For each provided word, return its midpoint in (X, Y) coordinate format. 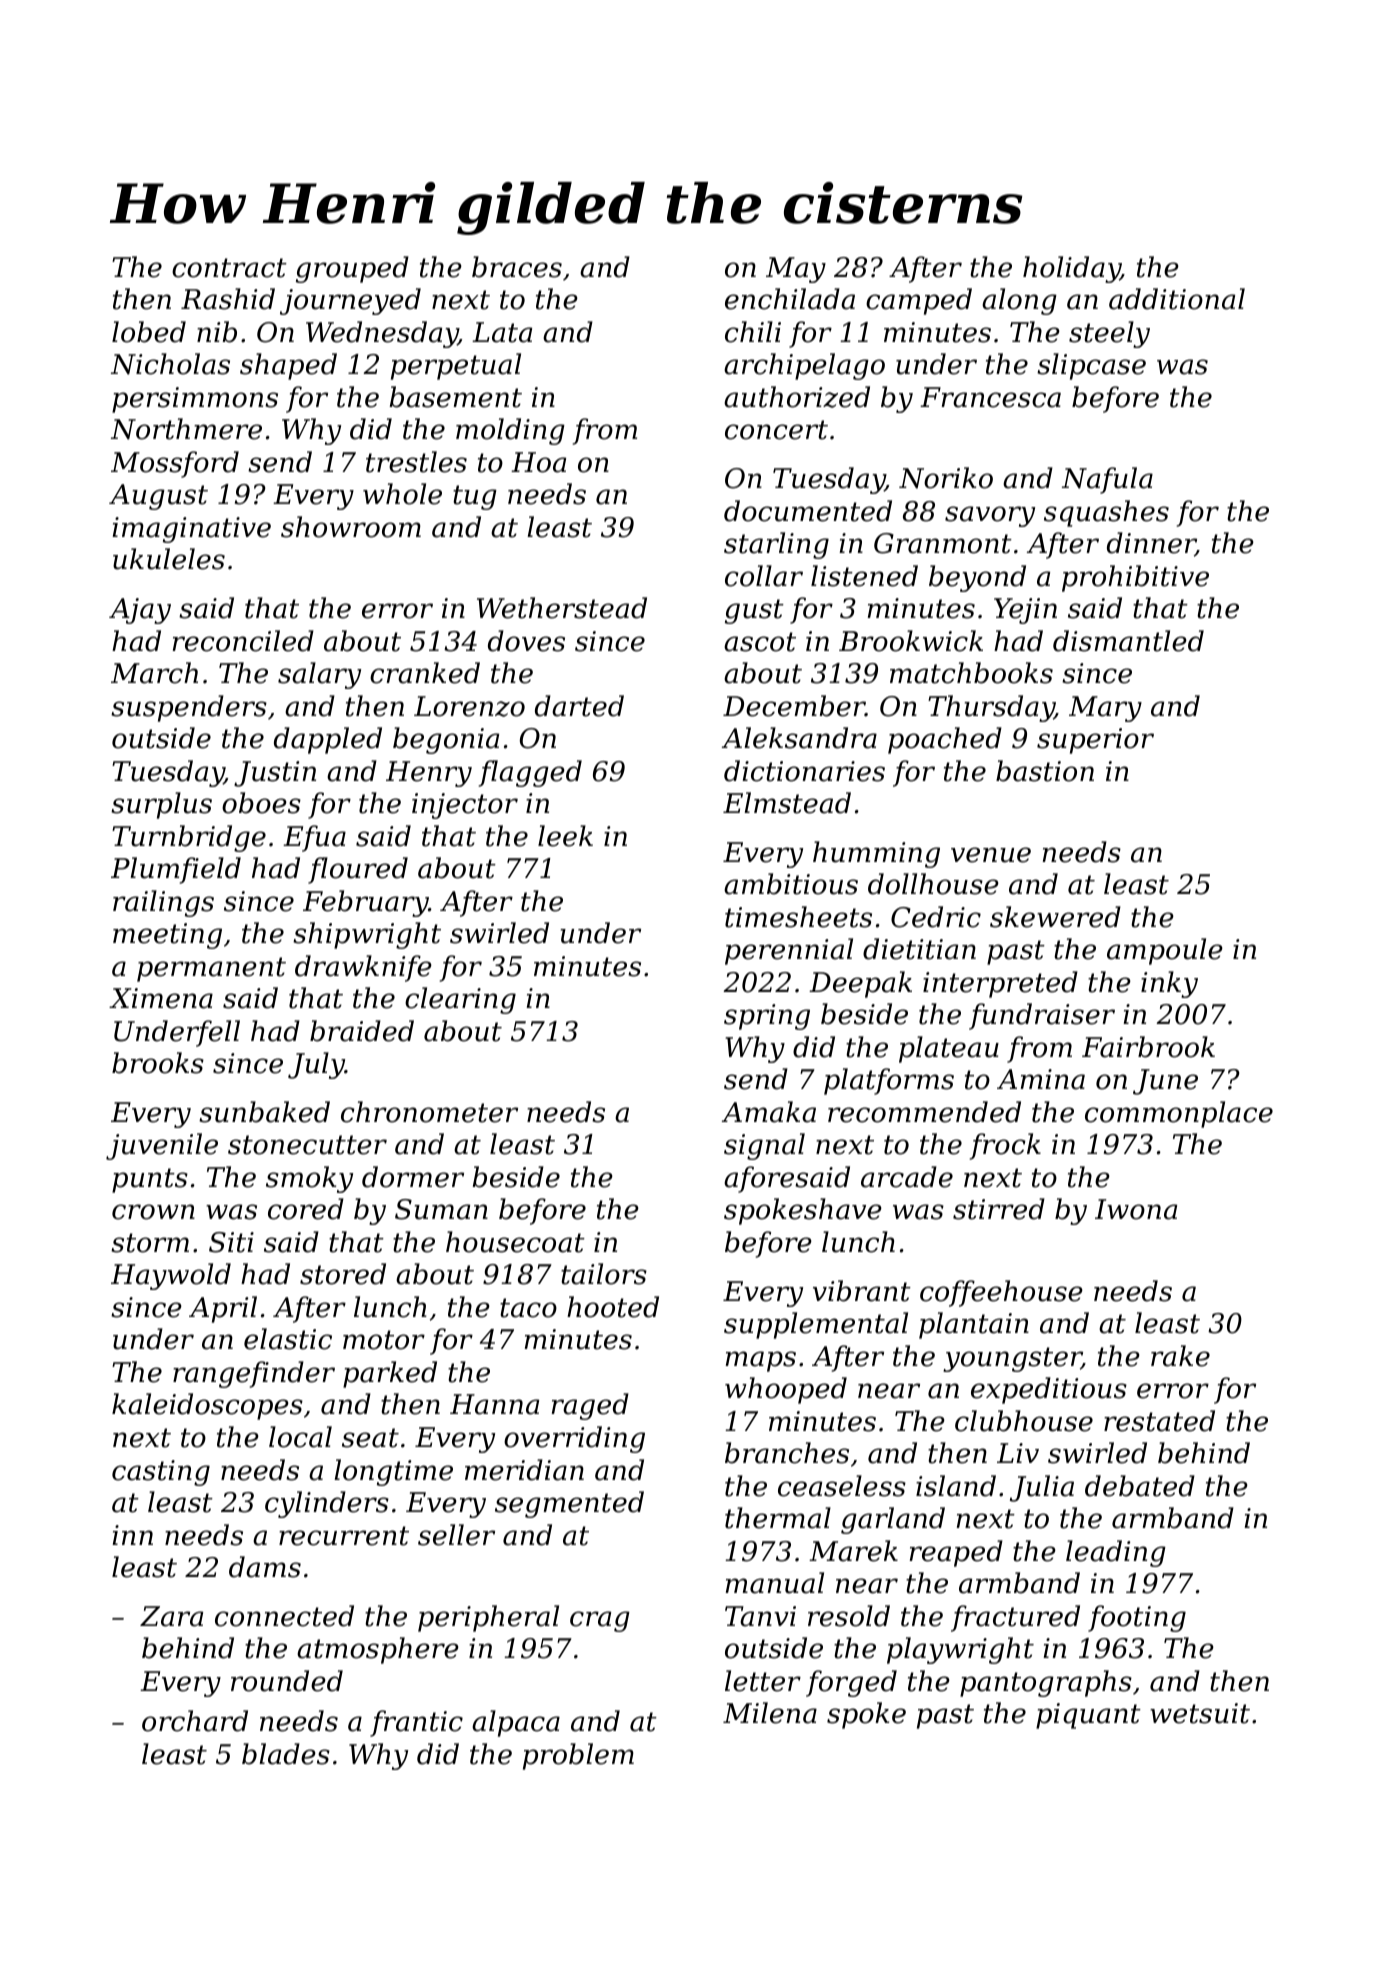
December (794, 706)
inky (1169, 984)
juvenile (162, 1146)
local (300, 1437)
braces (517, 267)
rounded (287, 1681)
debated (1140, 1486)
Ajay (140, 611)
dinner (1151, 544)
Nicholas (170, 364)
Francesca (990, 397)
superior (1095, 741)
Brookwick (911, 641)
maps (761, 1361)
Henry (429, 774)
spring (767, 1017)
